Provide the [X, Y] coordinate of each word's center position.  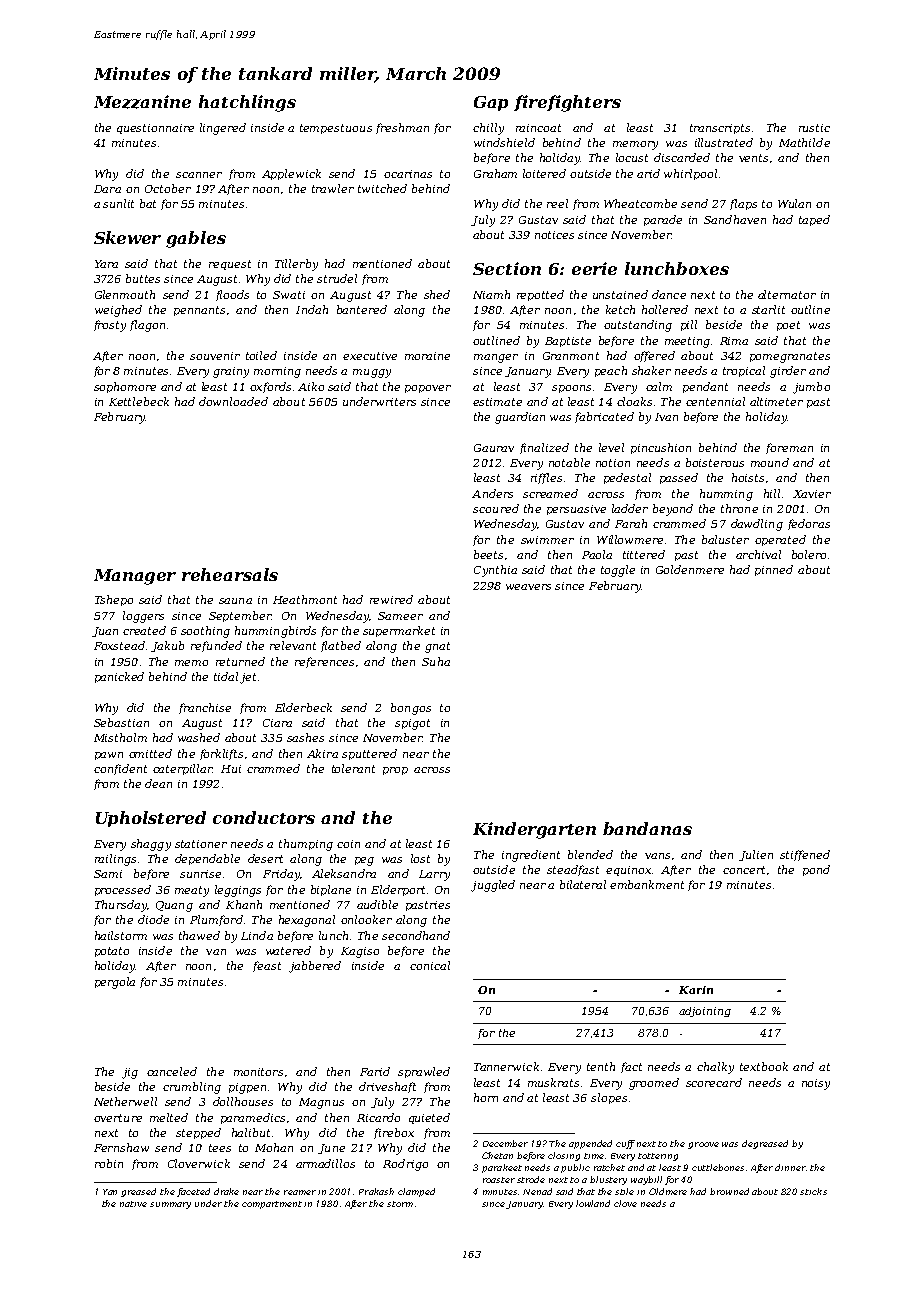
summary [170, 1205]
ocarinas [408, 174]
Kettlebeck [139, 401]
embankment [647, 884]
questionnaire [155, 129]
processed [123, 890]
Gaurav [494, 448]
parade [663, 220]
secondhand [416, 935]
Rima [734, 341]
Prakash [376, 1191]
